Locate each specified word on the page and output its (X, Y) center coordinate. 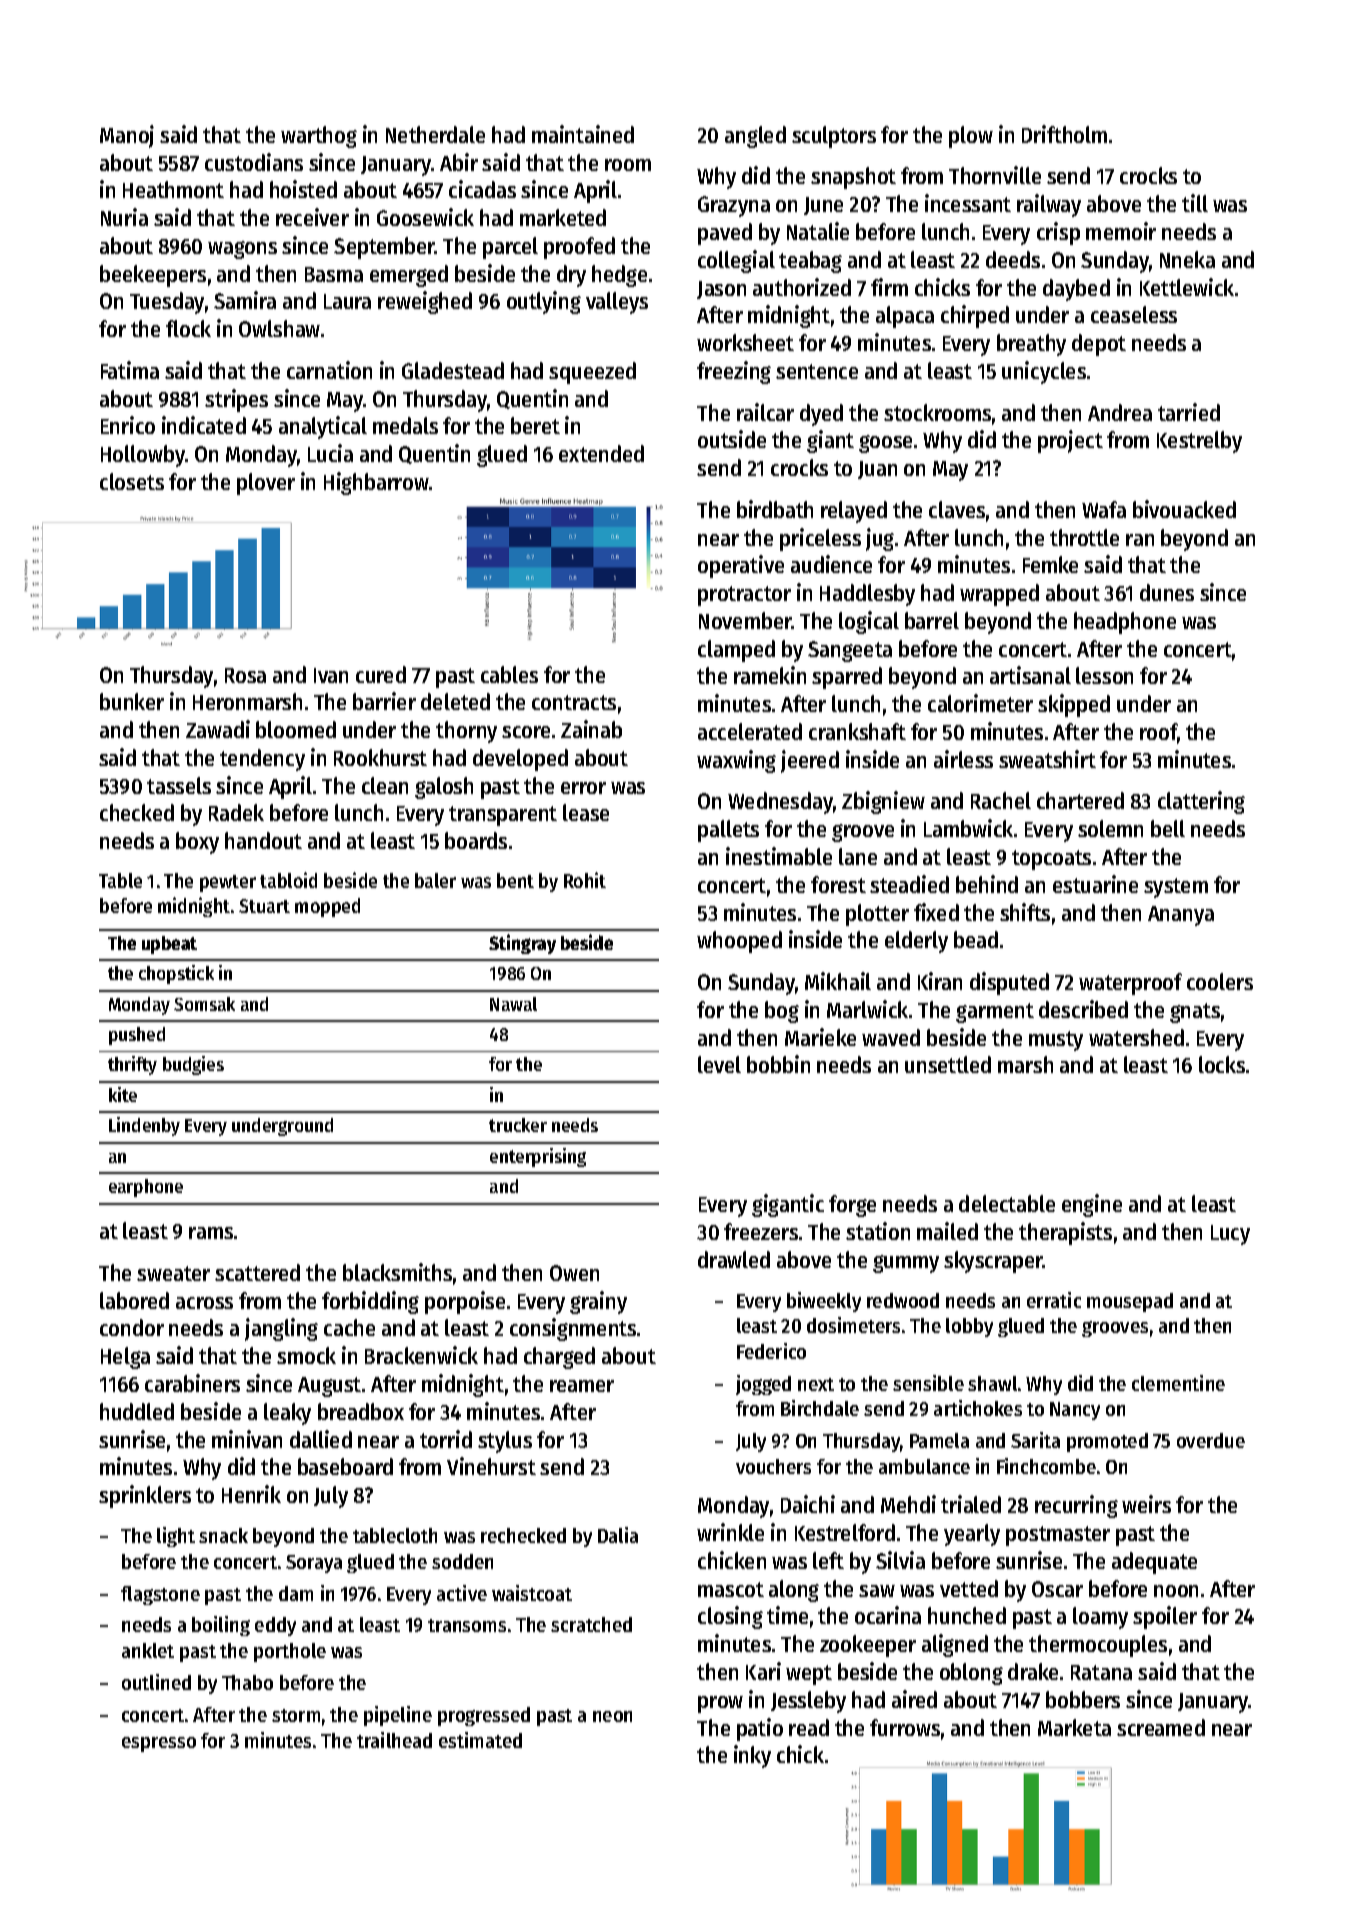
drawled (734, 1259)
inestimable (779, 856)
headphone (1125, 623)
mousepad (1130, 1302)
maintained (583, 134)
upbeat (169, 945)
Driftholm (1064, 134)
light (176, 1537)
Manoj (127, 136)
